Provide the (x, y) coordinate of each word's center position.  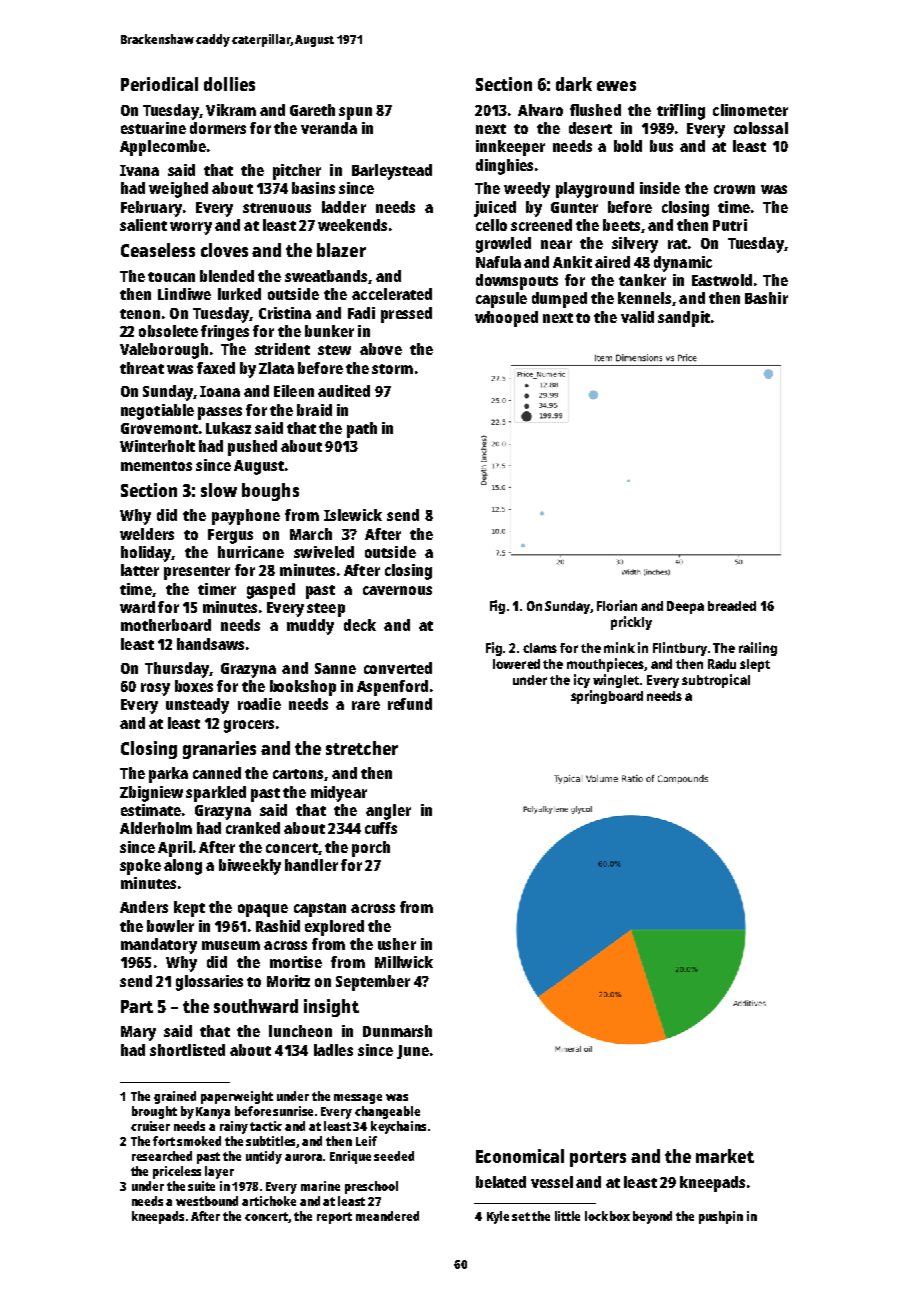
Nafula (498, 262)
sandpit (684, 319)
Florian (617, 605)
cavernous (397, 590)
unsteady (197, 706)
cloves (224, 250)
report (334, 1218)
